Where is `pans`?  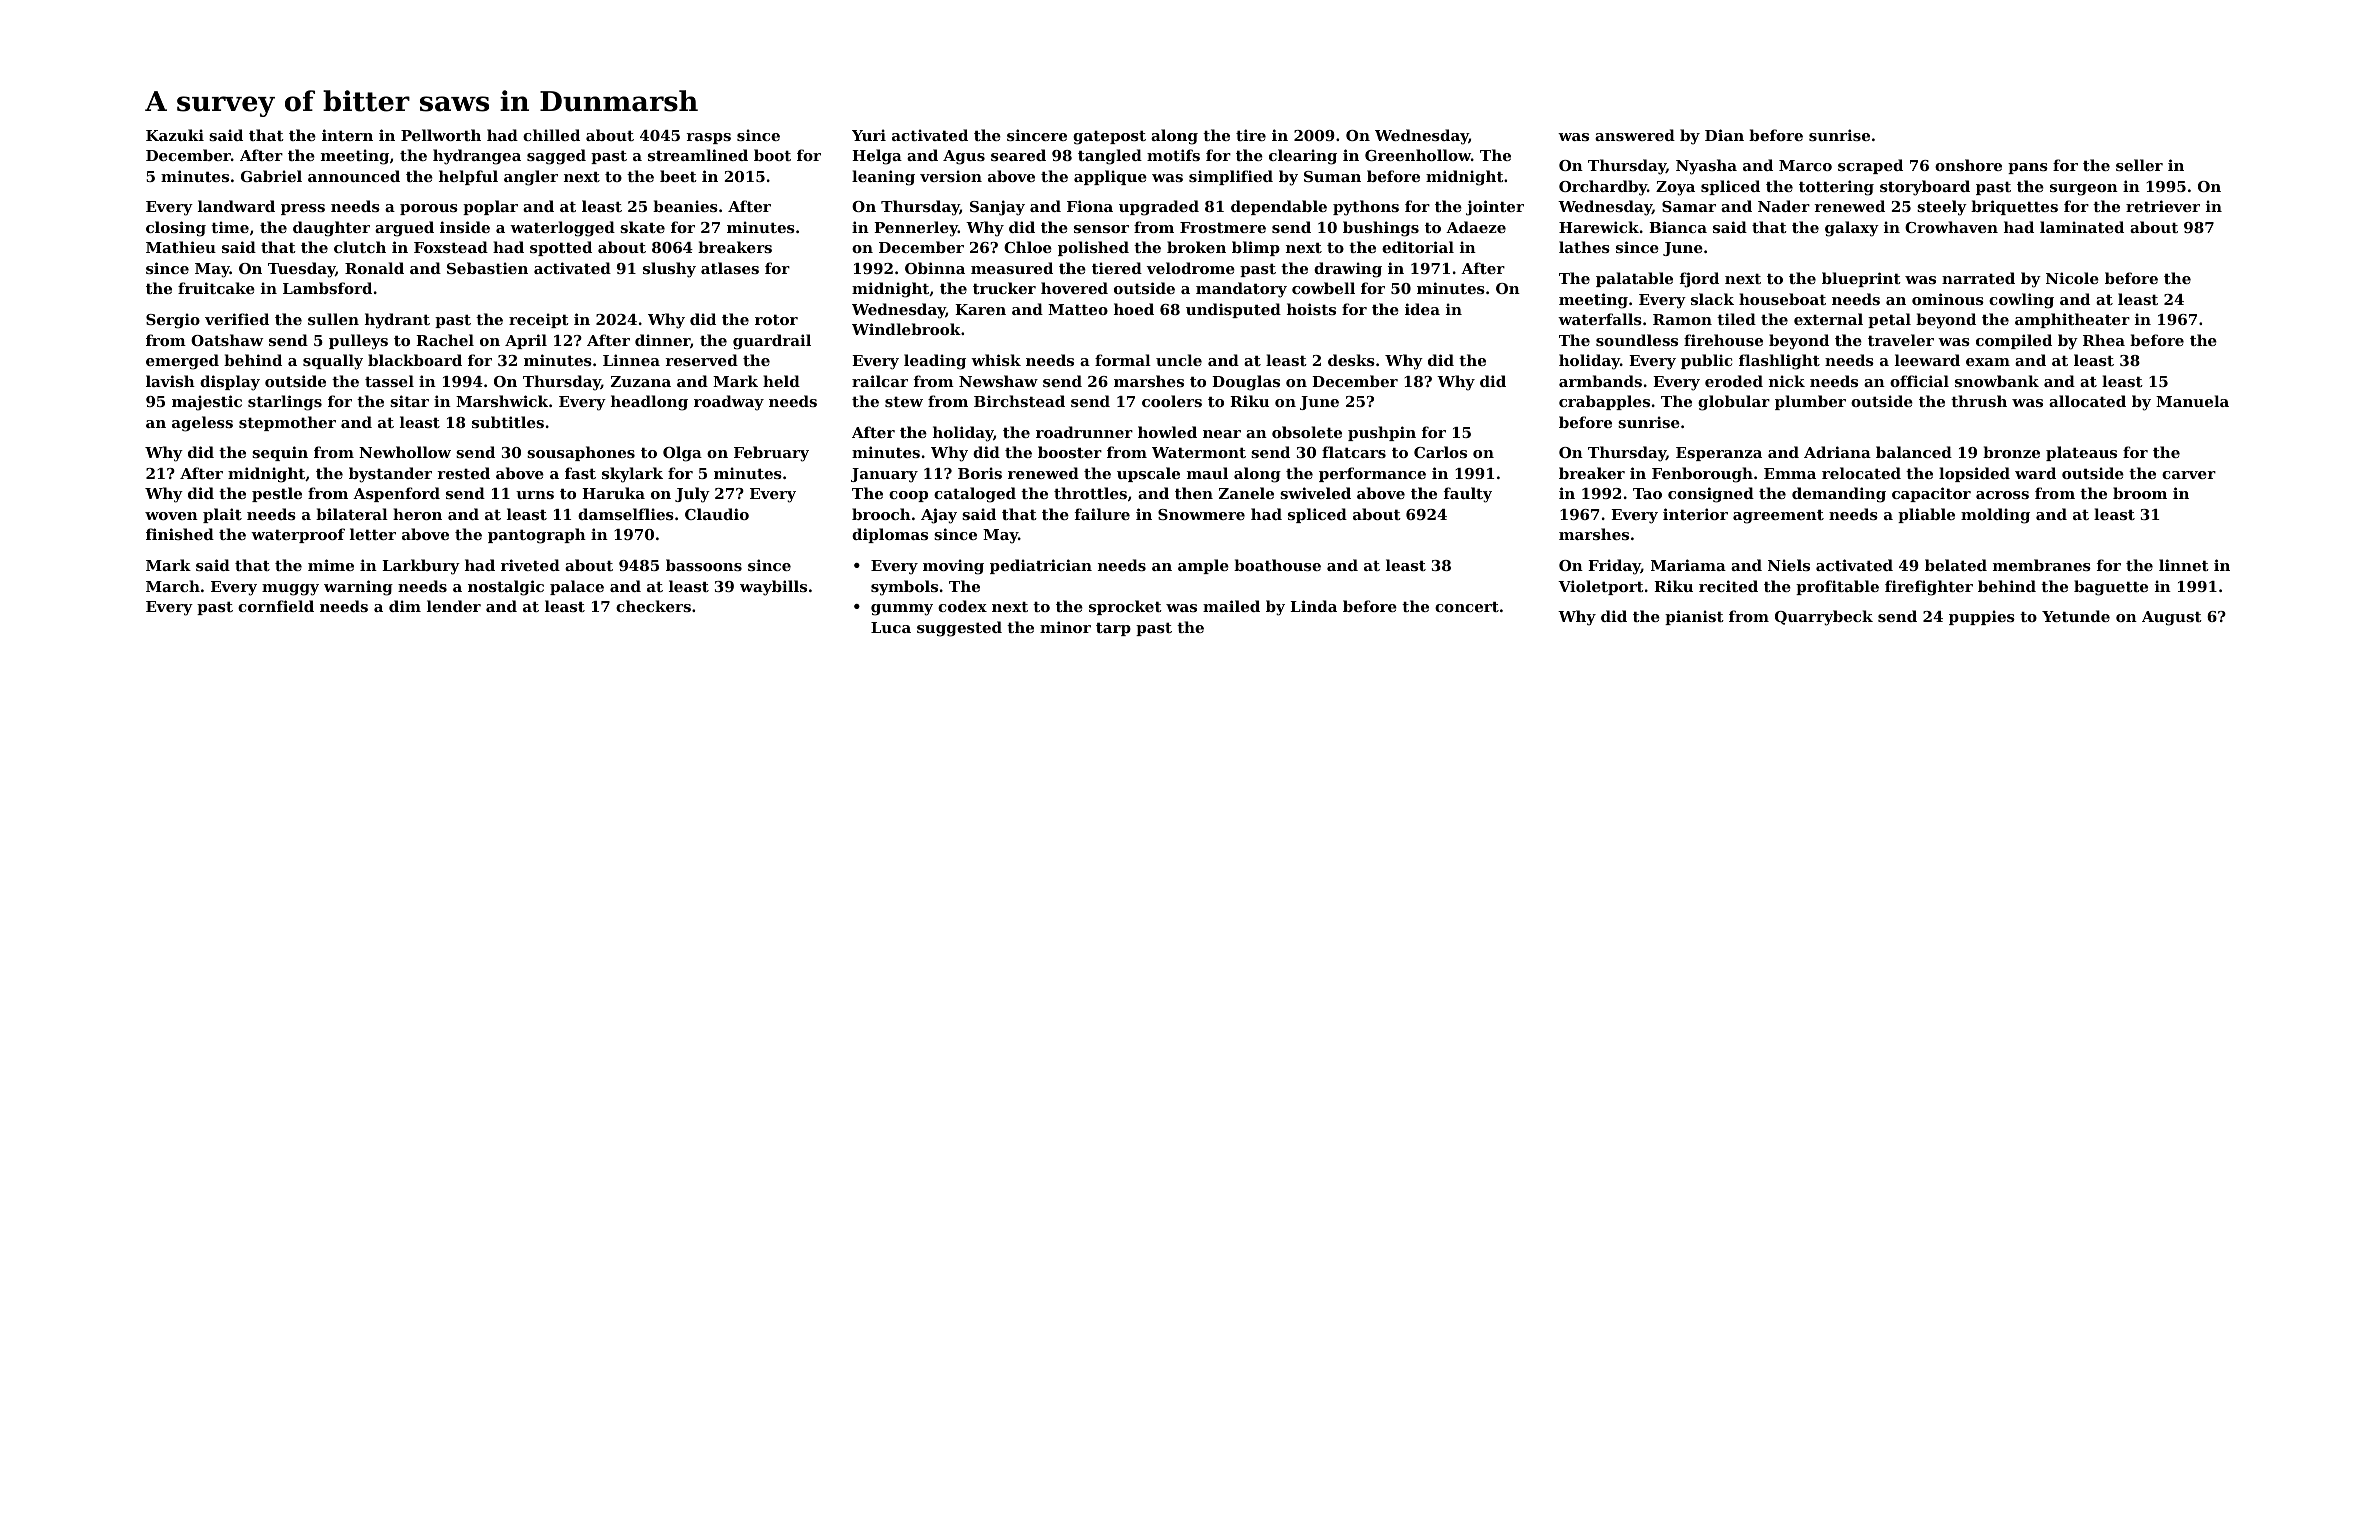 pans is located at coordinates (2028, 168).
